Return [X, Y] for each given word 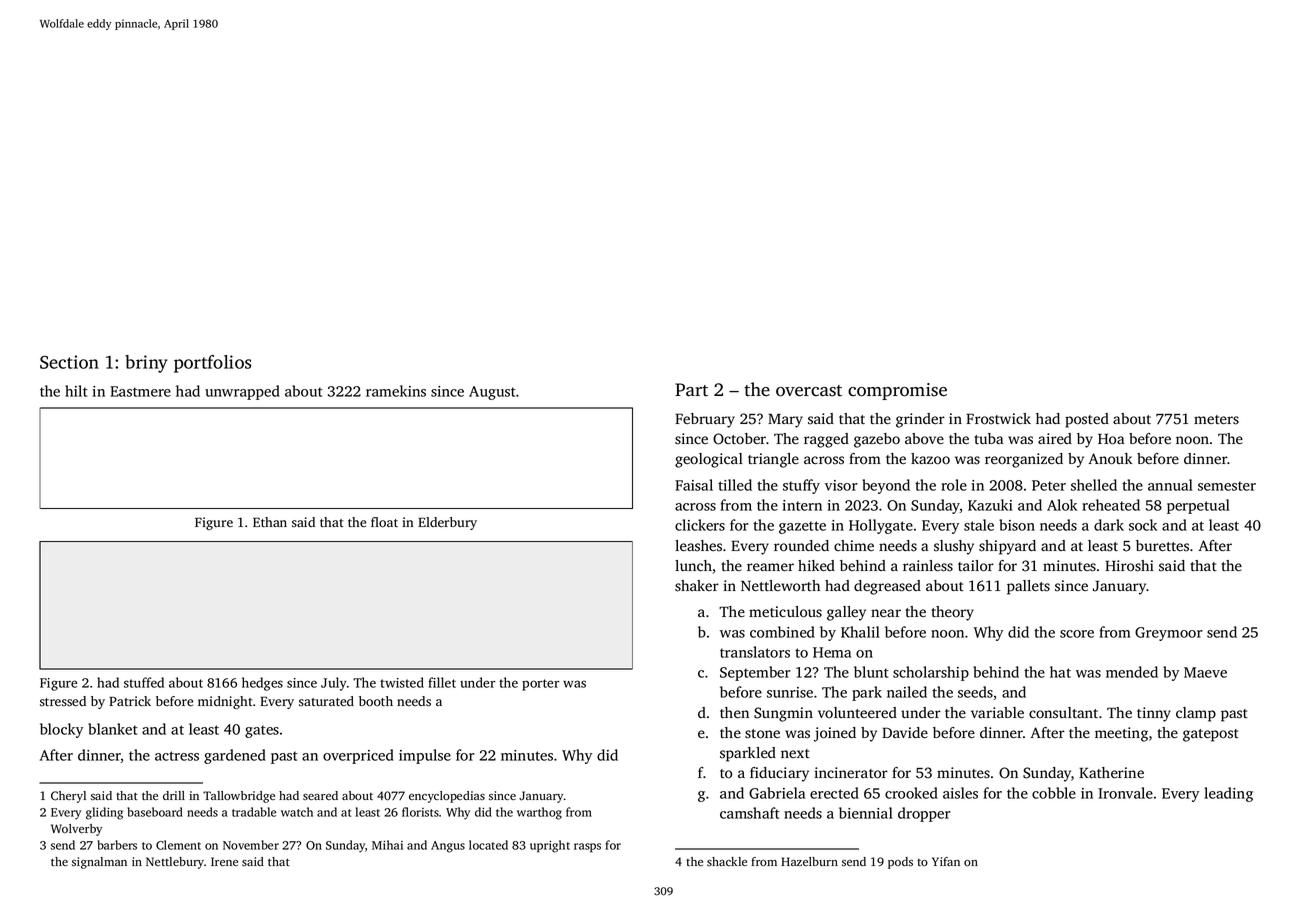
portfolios [212, 364]
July [334, 684]
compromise [897, 391]
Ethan [270, 522]
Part [691, 389]
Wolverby [76, 830]
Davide [905, 732]
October [739, 439]
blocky [61, 730]
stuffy [801, 486]
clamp [1196, 714]
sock [1143, 525]
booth [376, 701]
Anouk [1110, 459]
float [384, 522]
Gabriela [777, 793]
